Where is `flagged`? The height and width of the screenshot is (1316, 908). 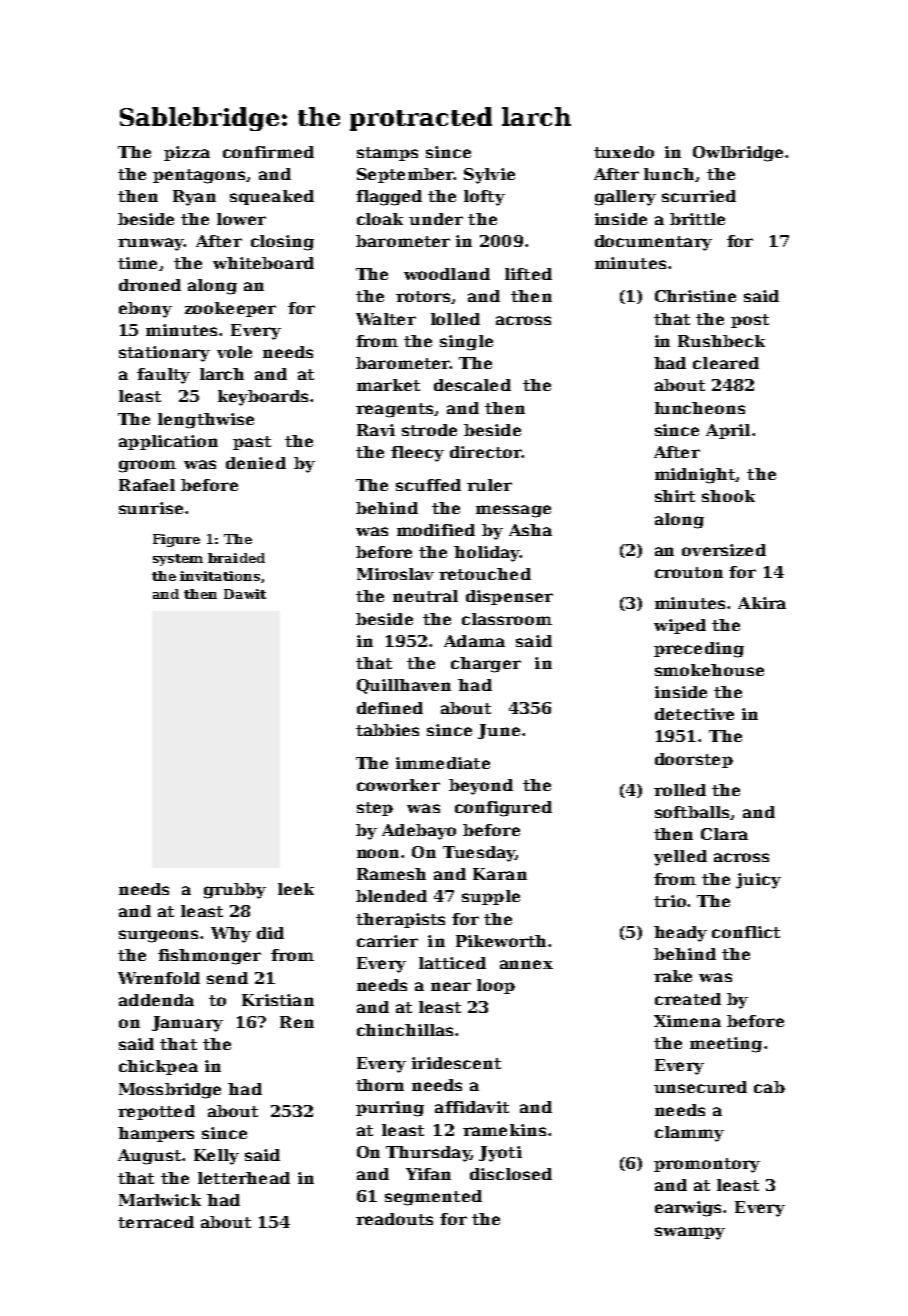 flagged is located at coordinates (389, 198).
